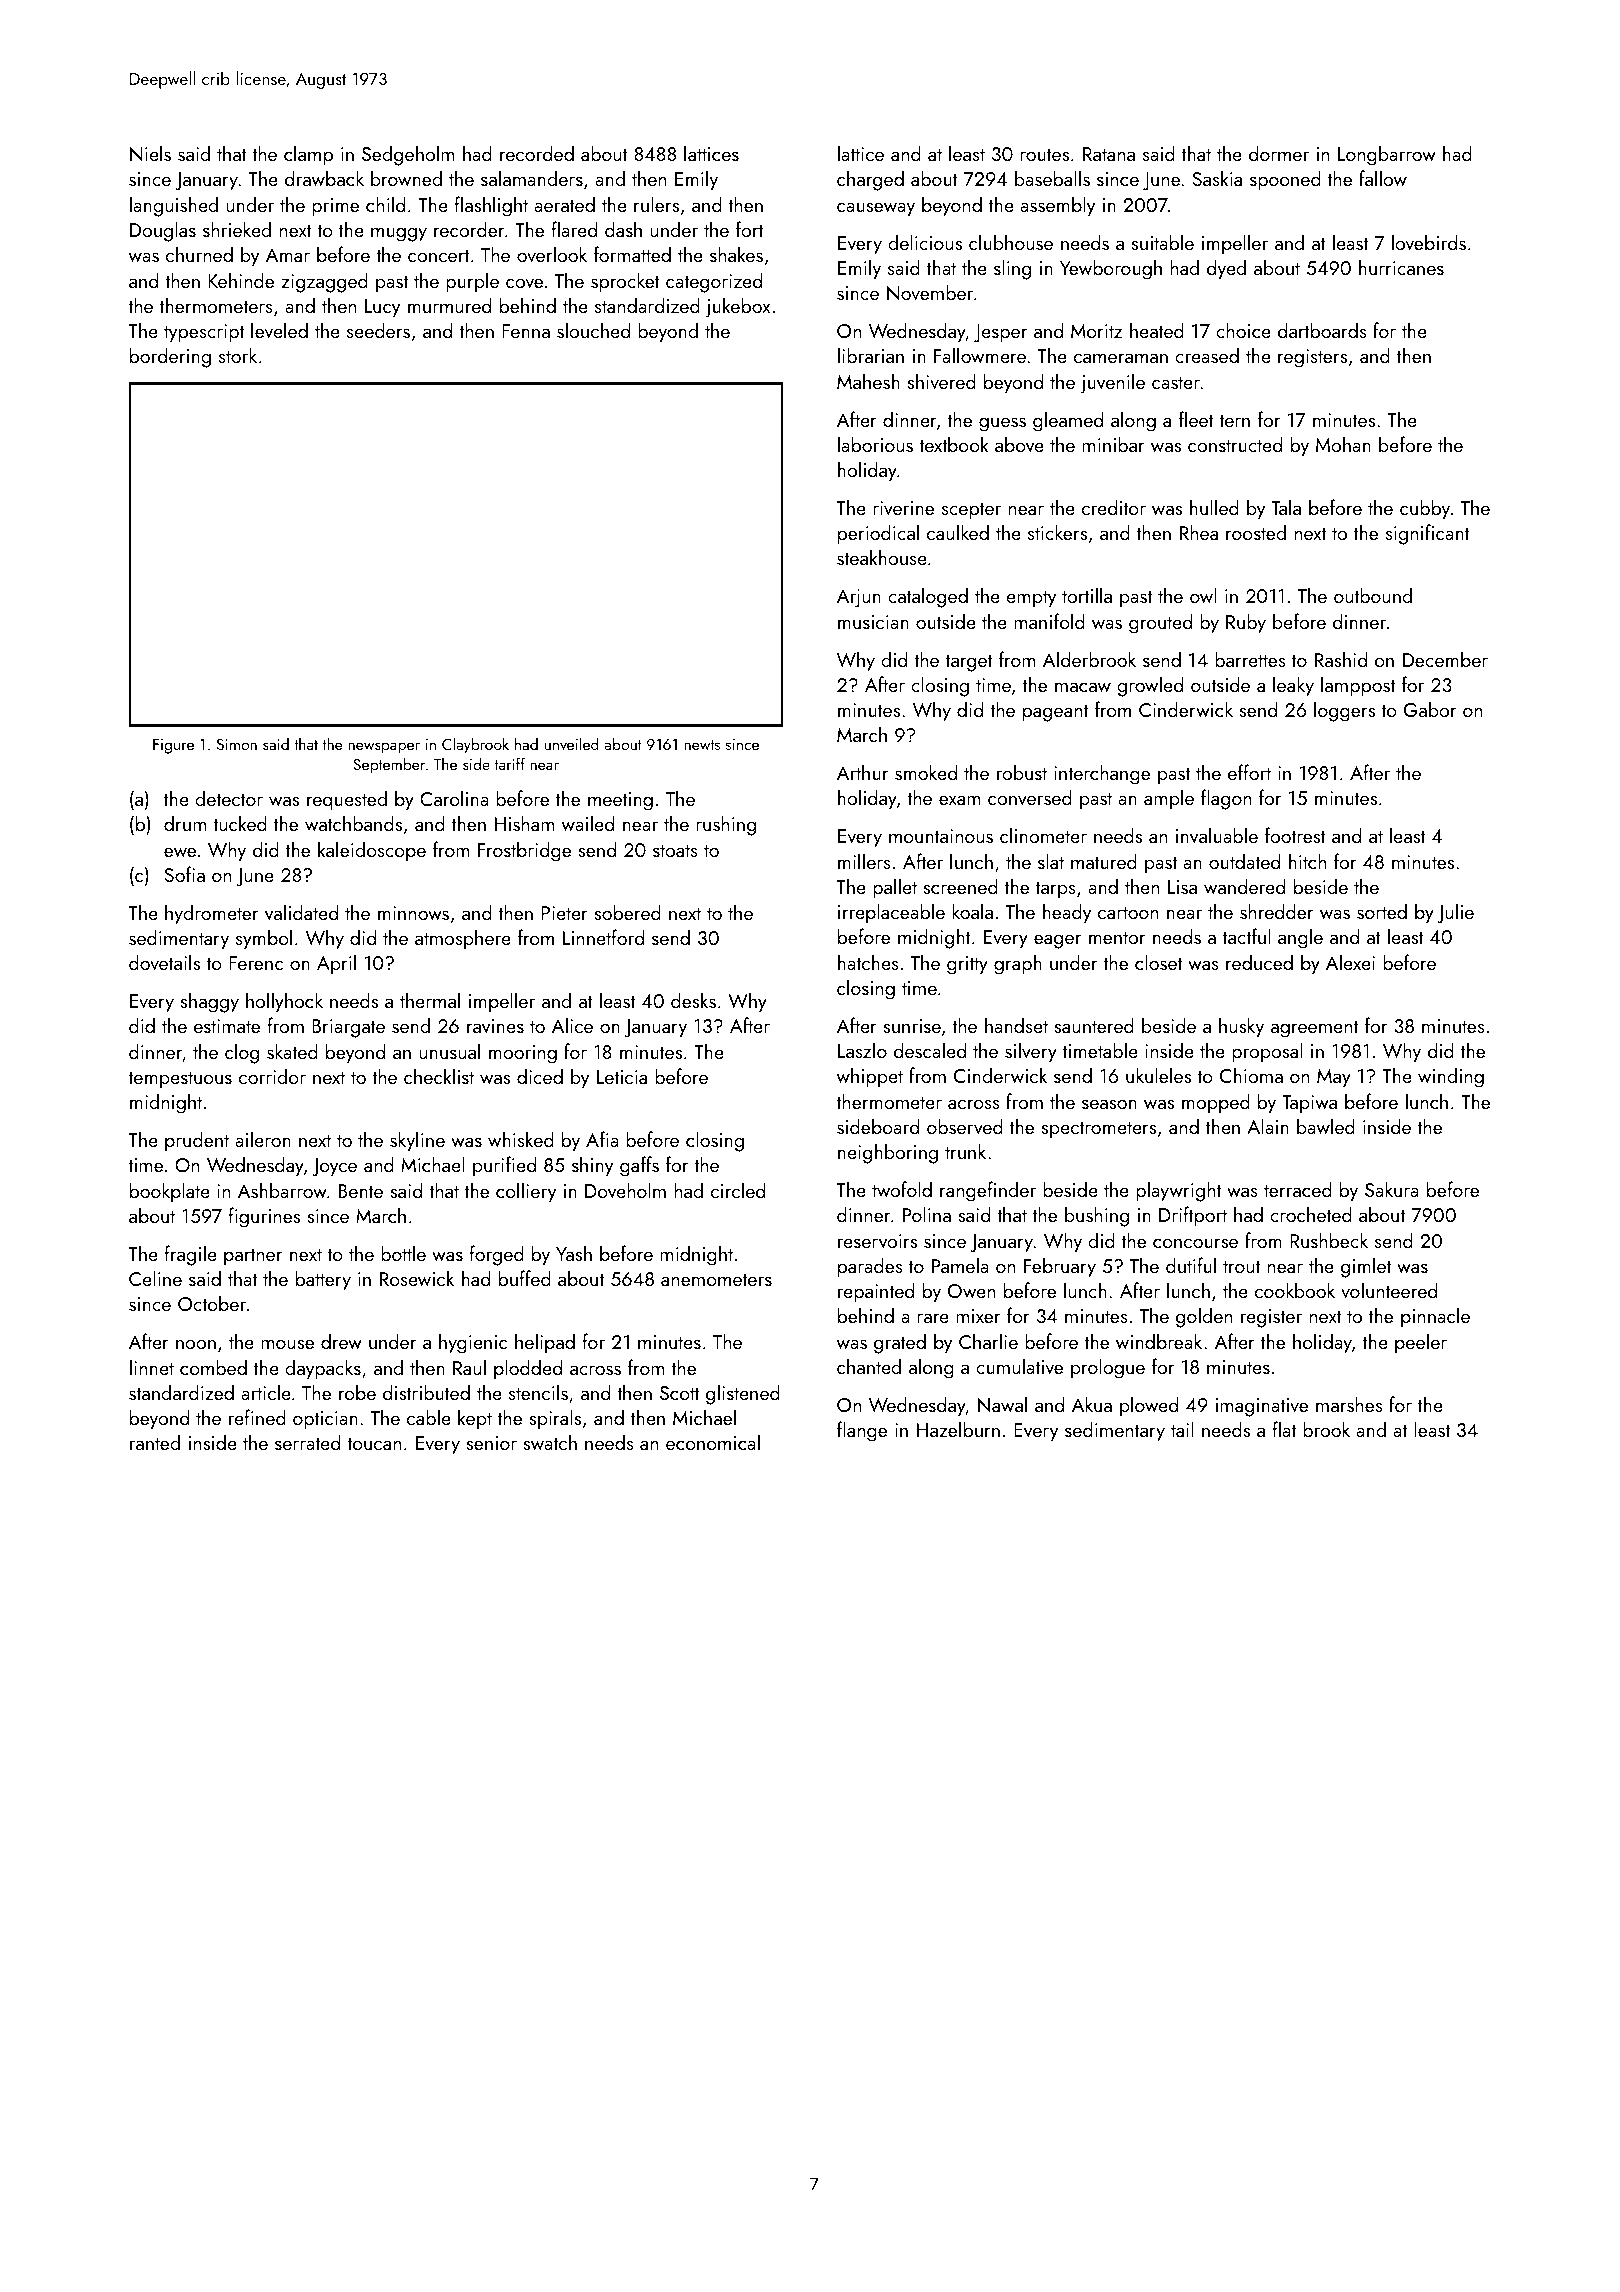 Image resolution: width=1620 pixels, height=2292 pixels. What do you see at coordinates (237, 744) in the screenshot?
I see `Simon` at bounding box center [237, 744].
